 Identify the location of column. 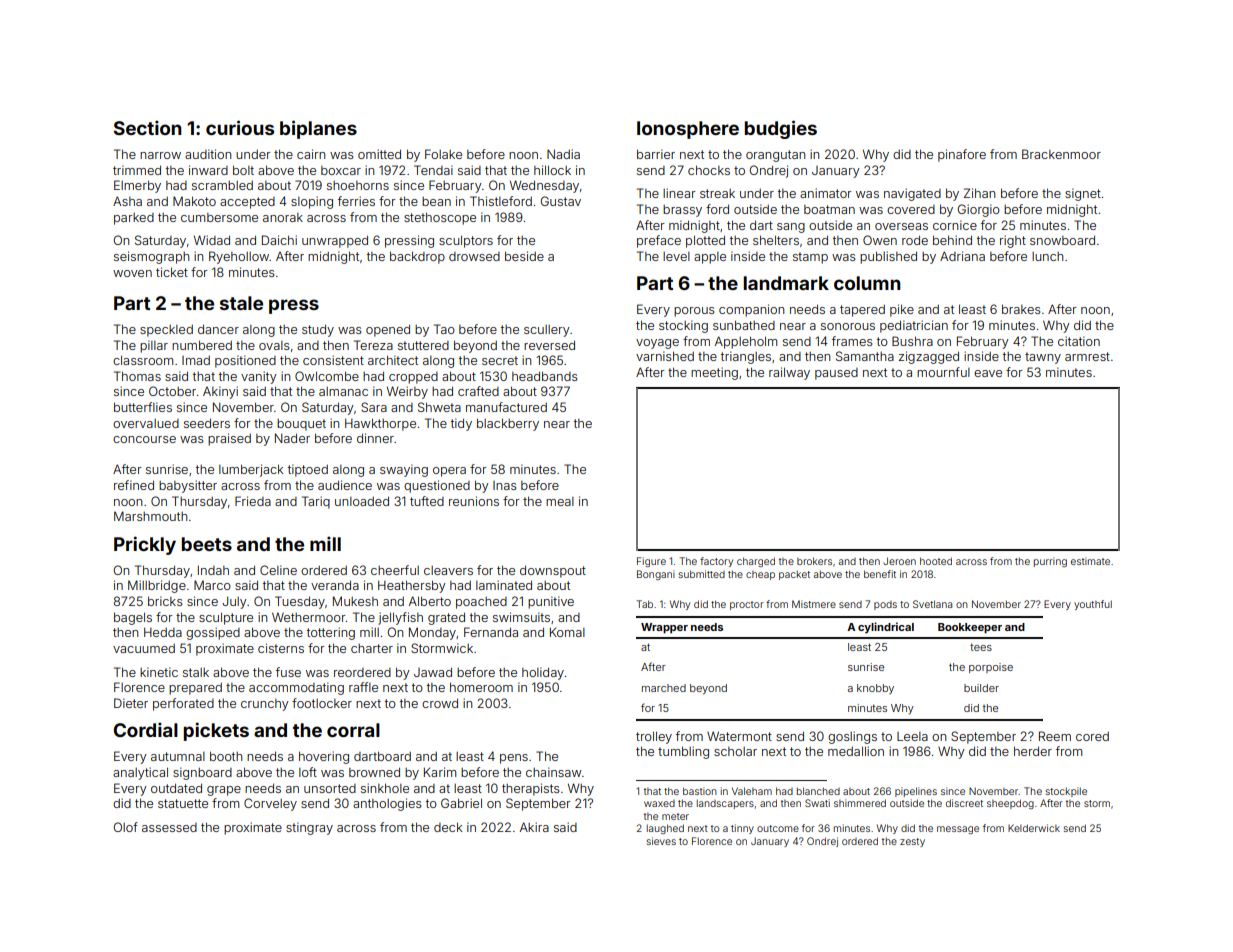
(867, 283).
